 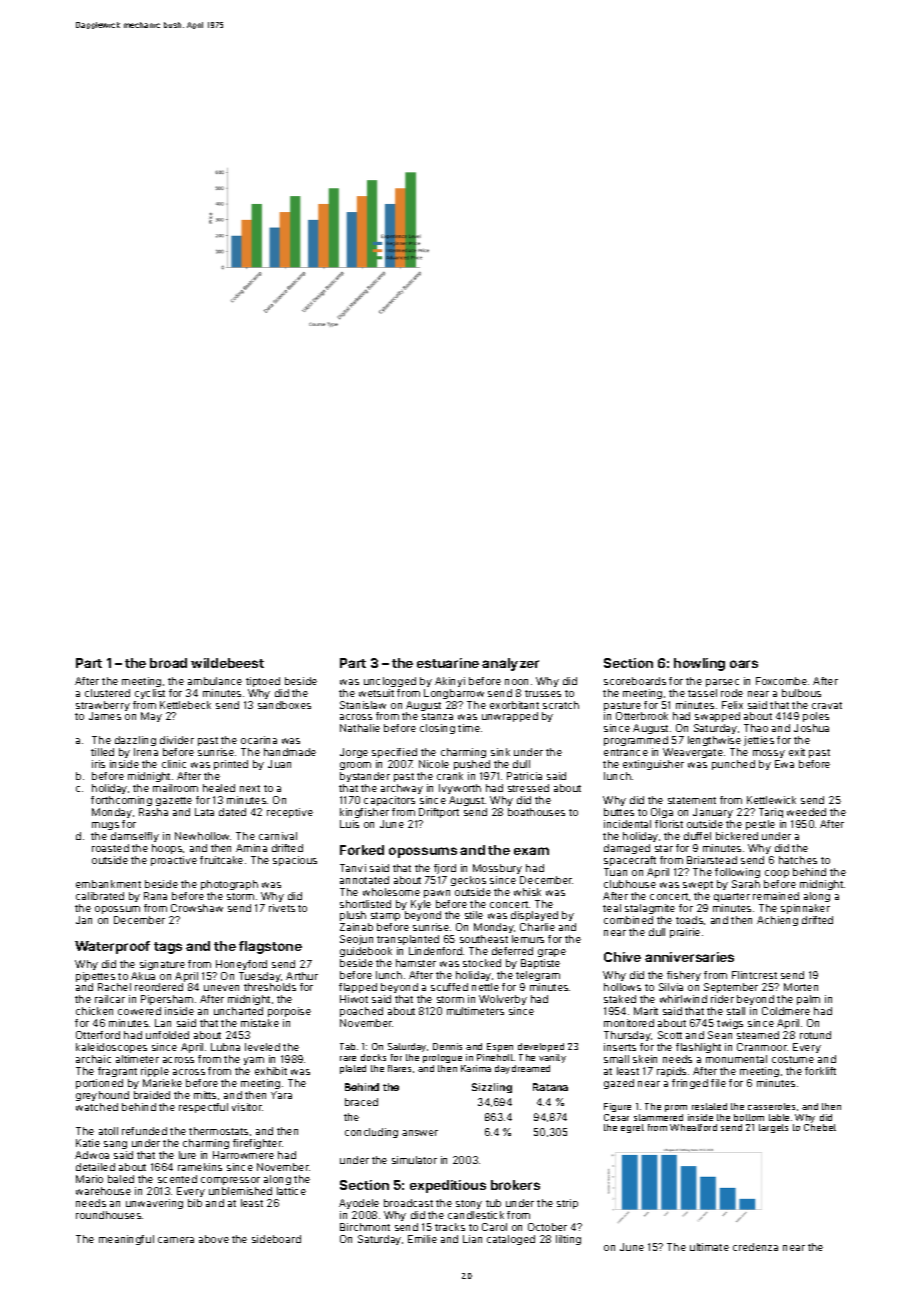 I want to click on Kettlebeck, so click(x=185, y=705).
